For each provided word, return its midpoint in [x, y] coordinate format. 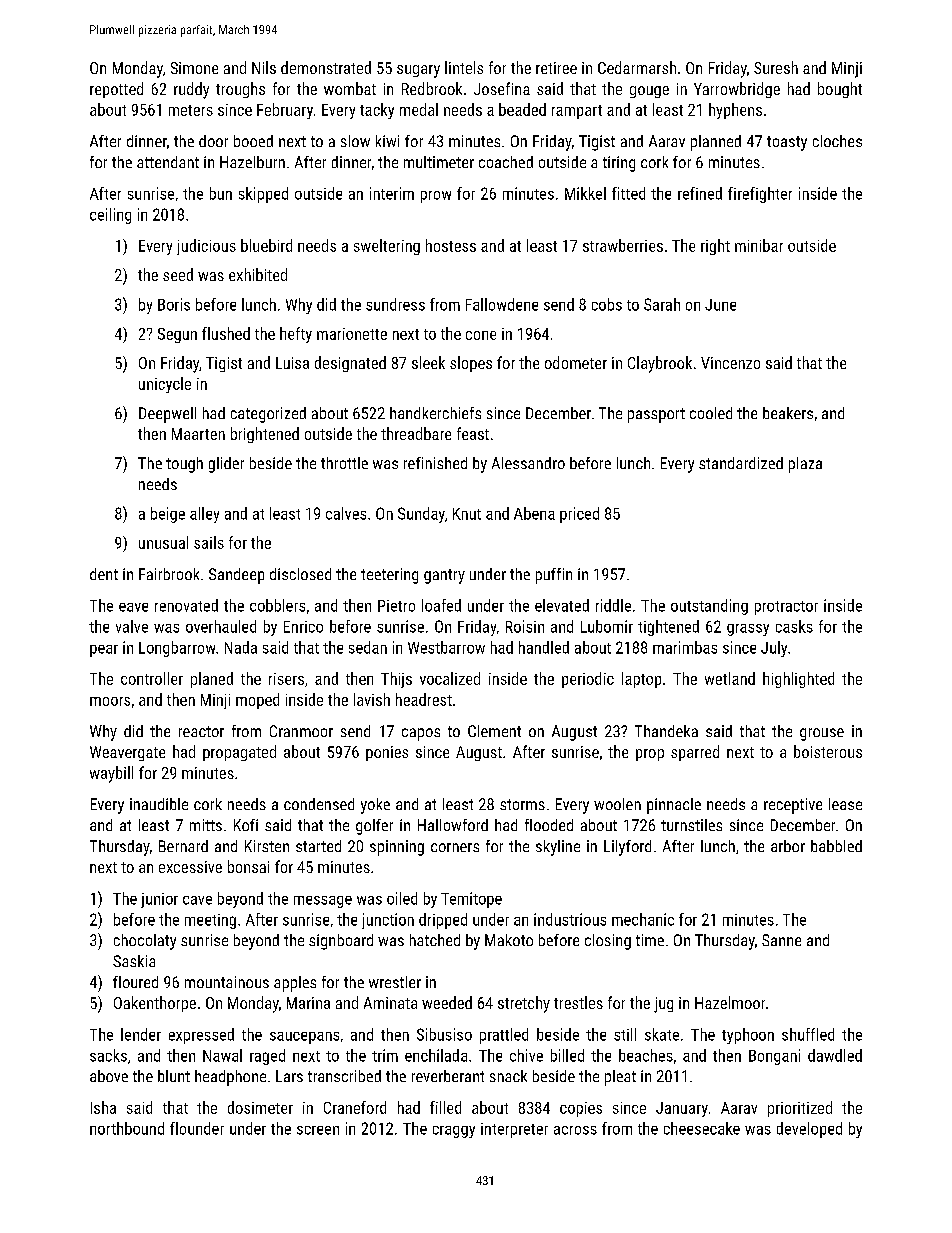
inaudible [159, 804]
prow [436, 197]
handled [544, 647]
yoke [375, 806]
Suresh [776, 67]
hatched [435, 940]
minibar [759, 245]
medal [419, 109]
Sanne [781, 940]
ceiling [110, 216]
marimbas [685, 647]
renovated [186, 605]
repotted [116, 90]
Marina [308, 1003]
